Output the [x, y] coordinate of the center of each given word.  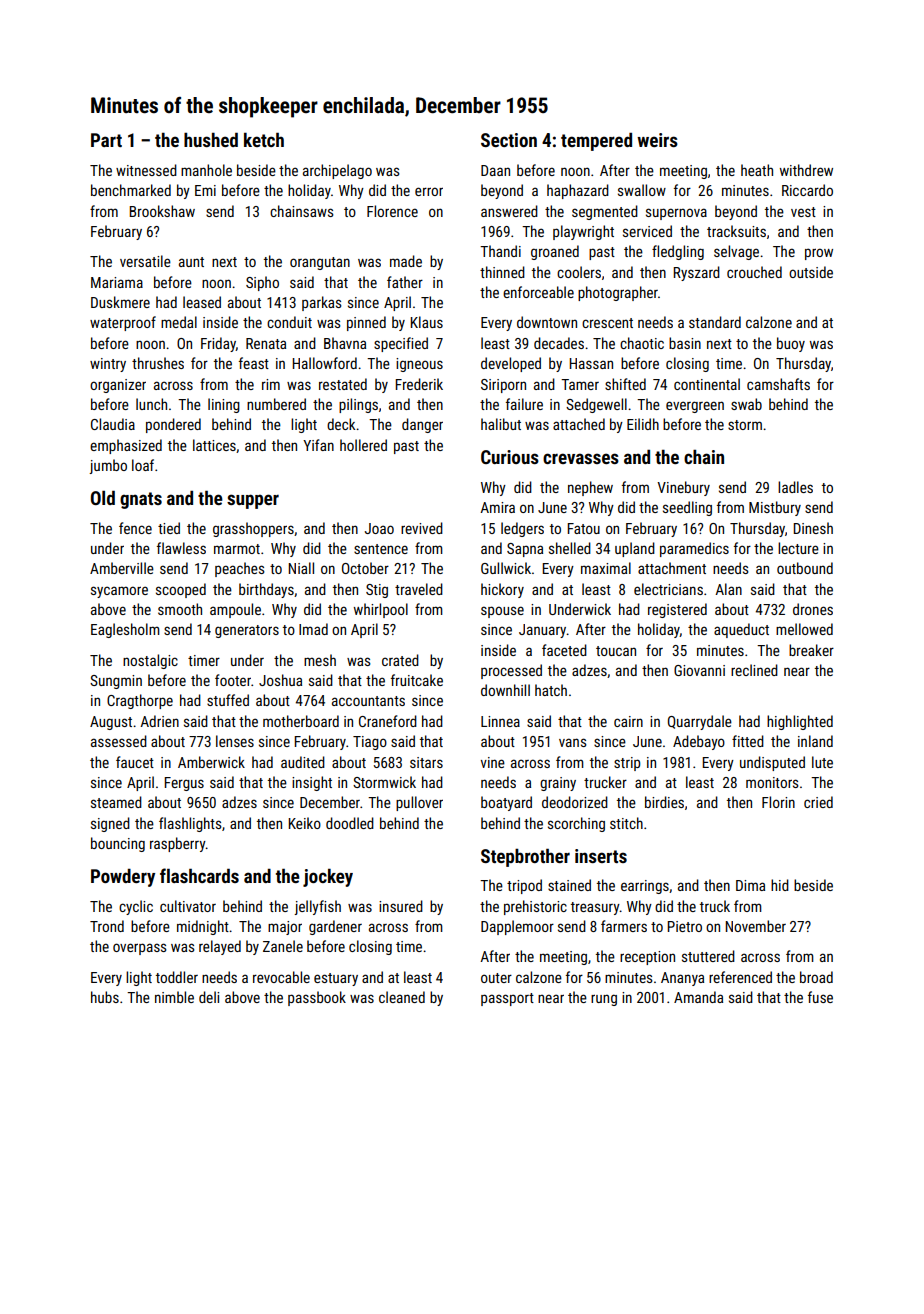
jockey [328, 877]
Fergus [184, 784]
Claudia [113, 424]
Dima [750, 885]
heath [757, 170]
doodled [350, 823]
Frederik [419, 384]
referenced [740, 977]
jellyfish [317, 907]
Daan [495, 170]
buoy [791, 344]
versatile [145, 261]
